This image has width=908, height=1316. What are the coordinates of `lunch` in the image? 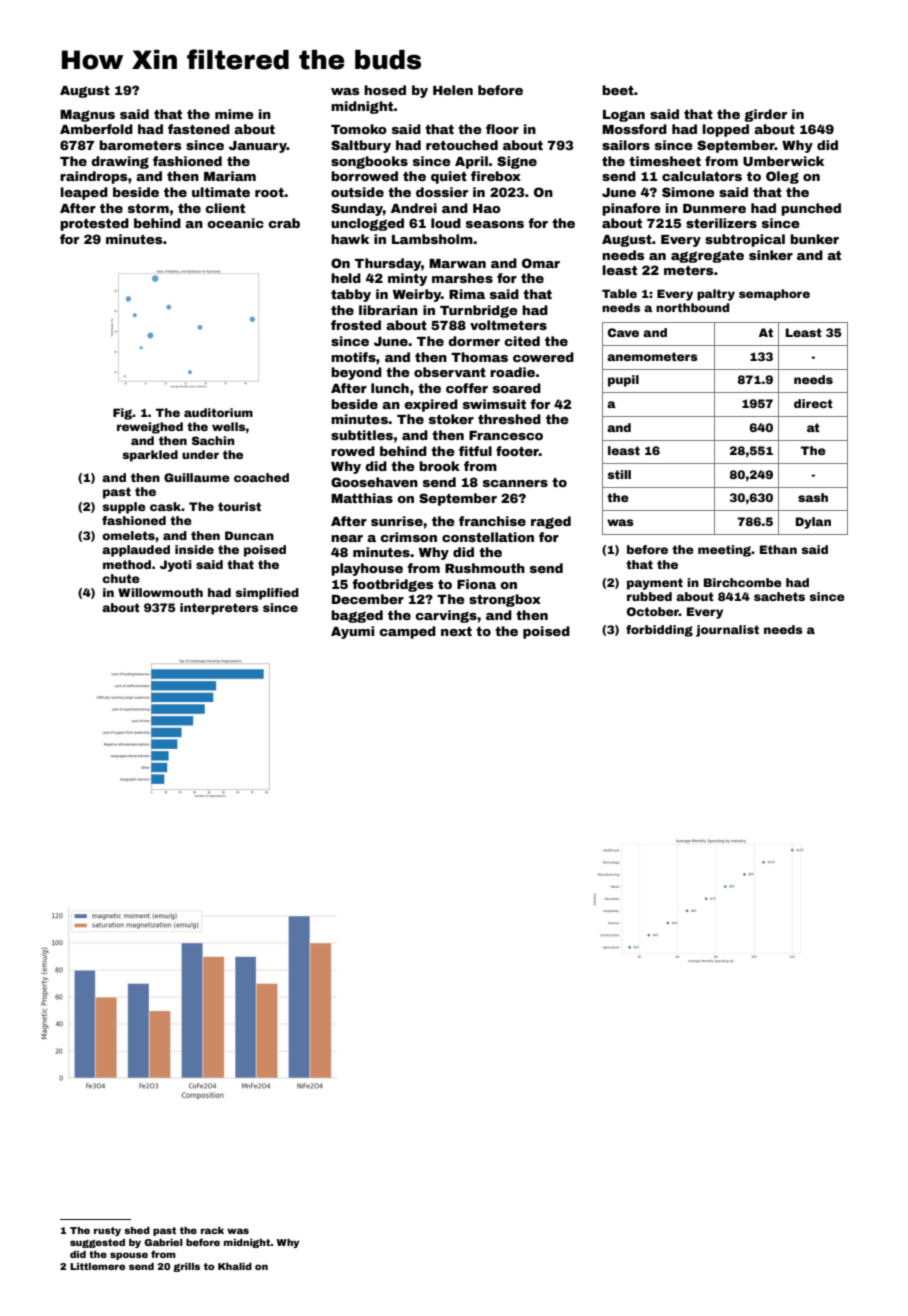 It's located at (390, 388).
